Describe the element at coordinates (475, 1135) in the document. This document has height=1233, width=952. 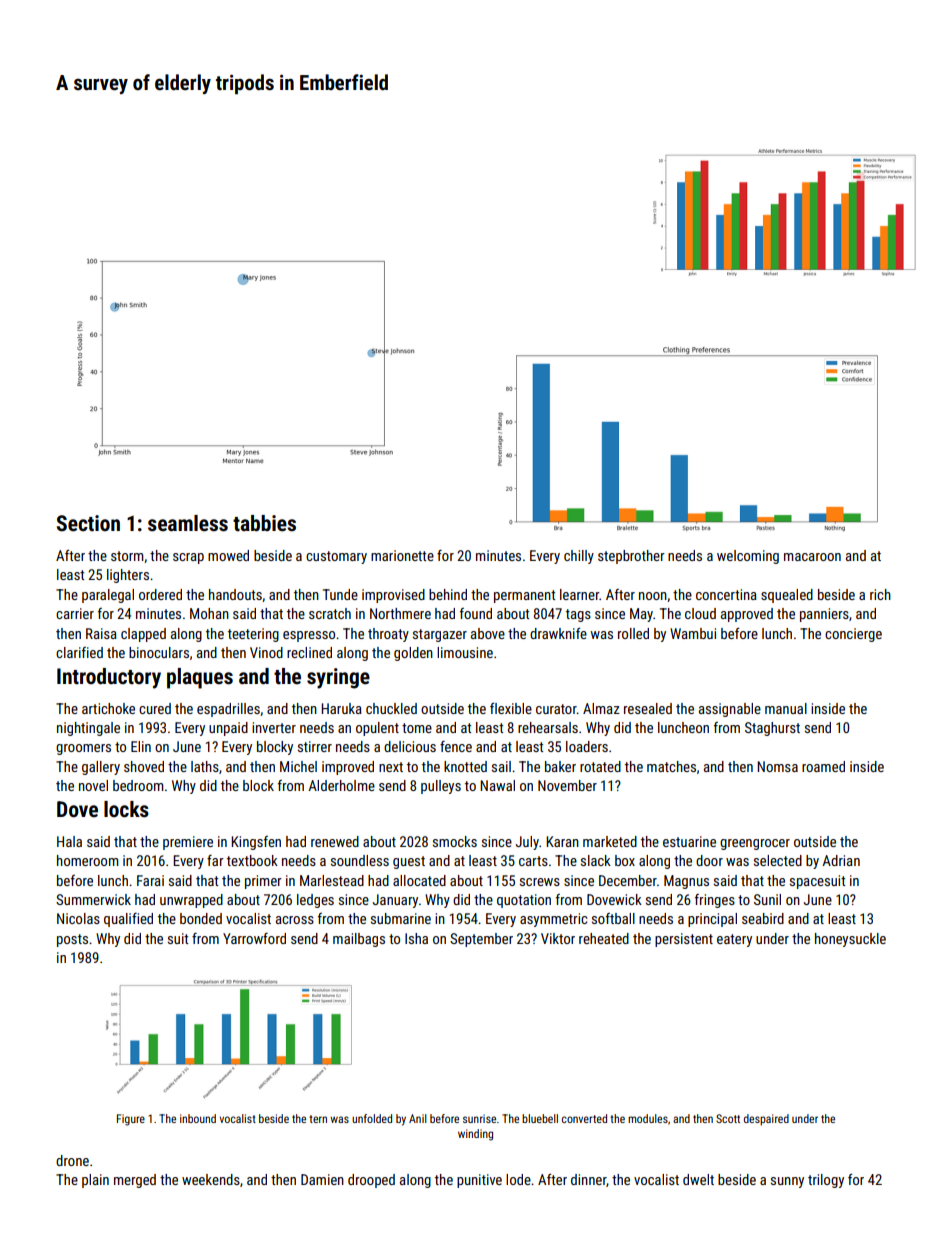
I see `winding` at that location.
